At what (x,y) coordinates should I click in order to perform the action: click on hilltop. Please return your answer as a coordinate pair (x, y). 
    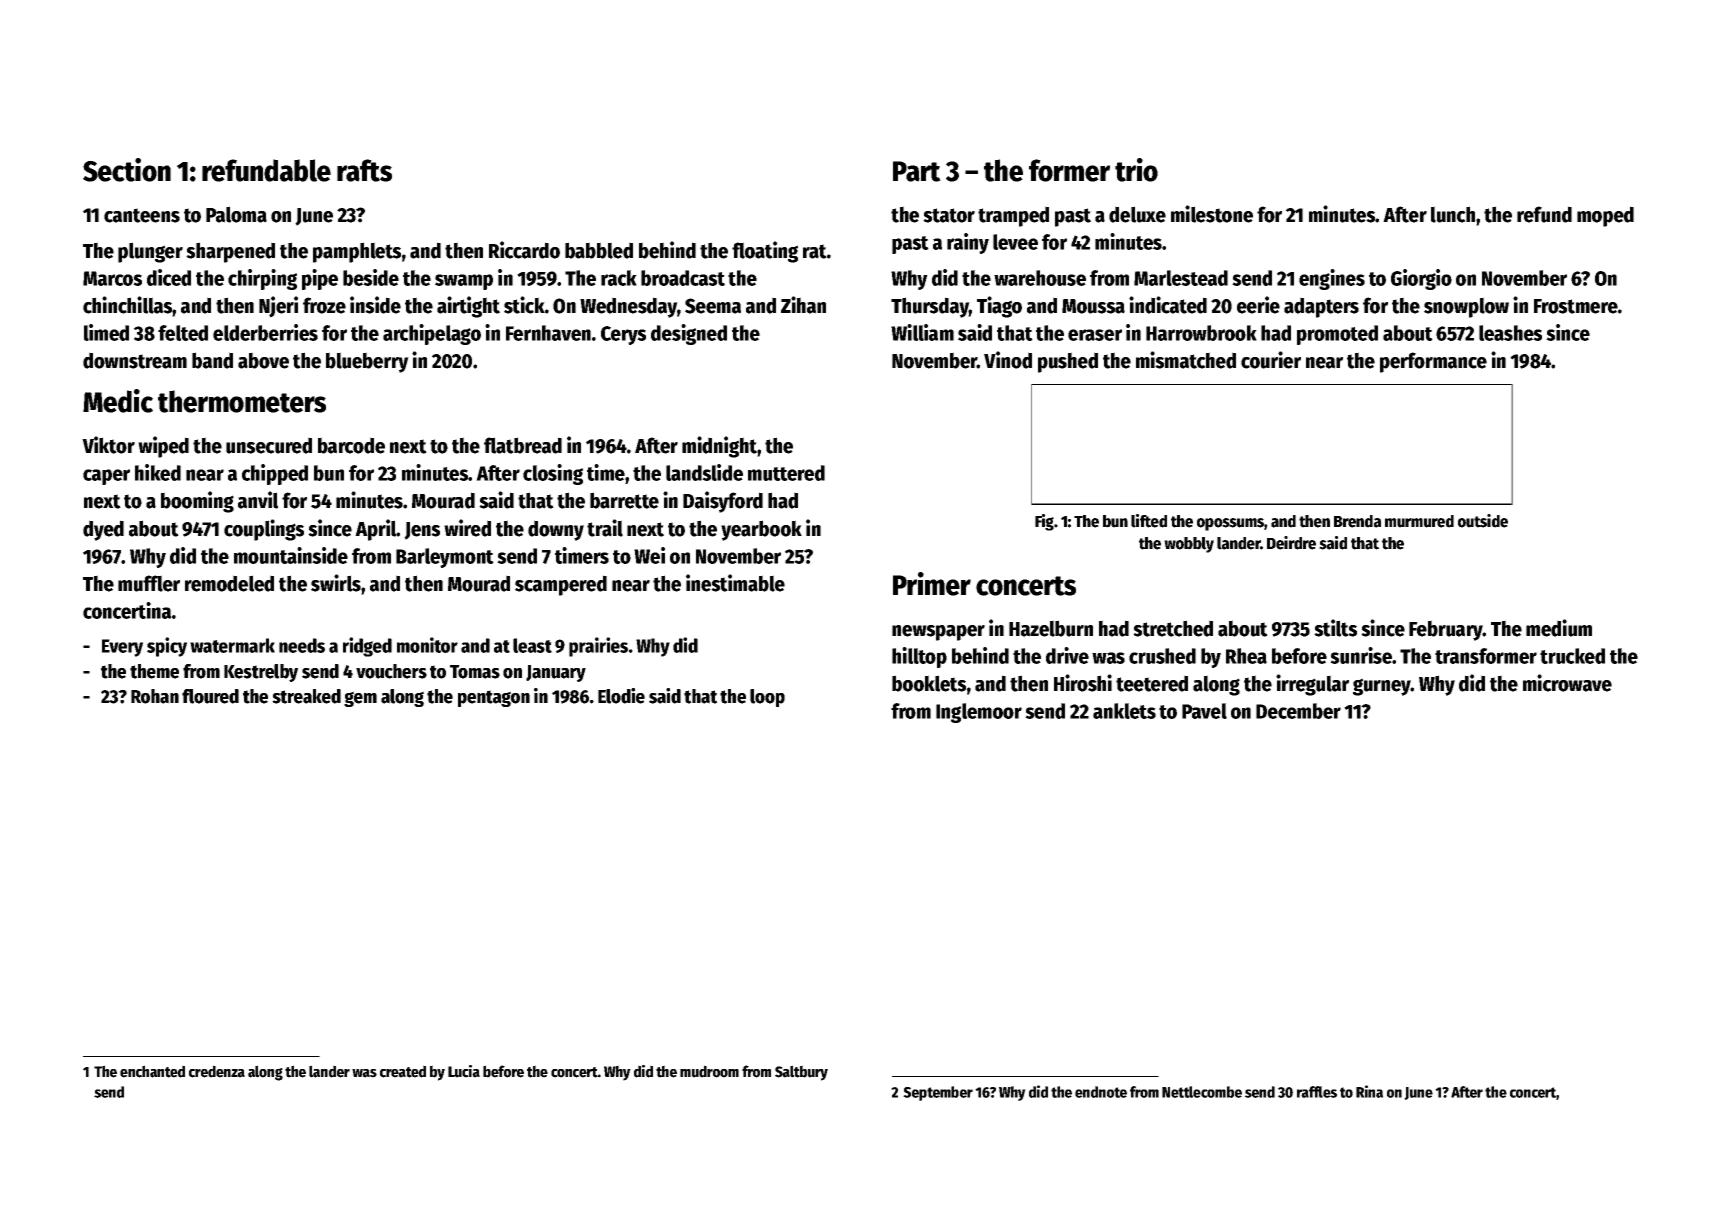
    Looking at the image, I should click on (919, 657).
